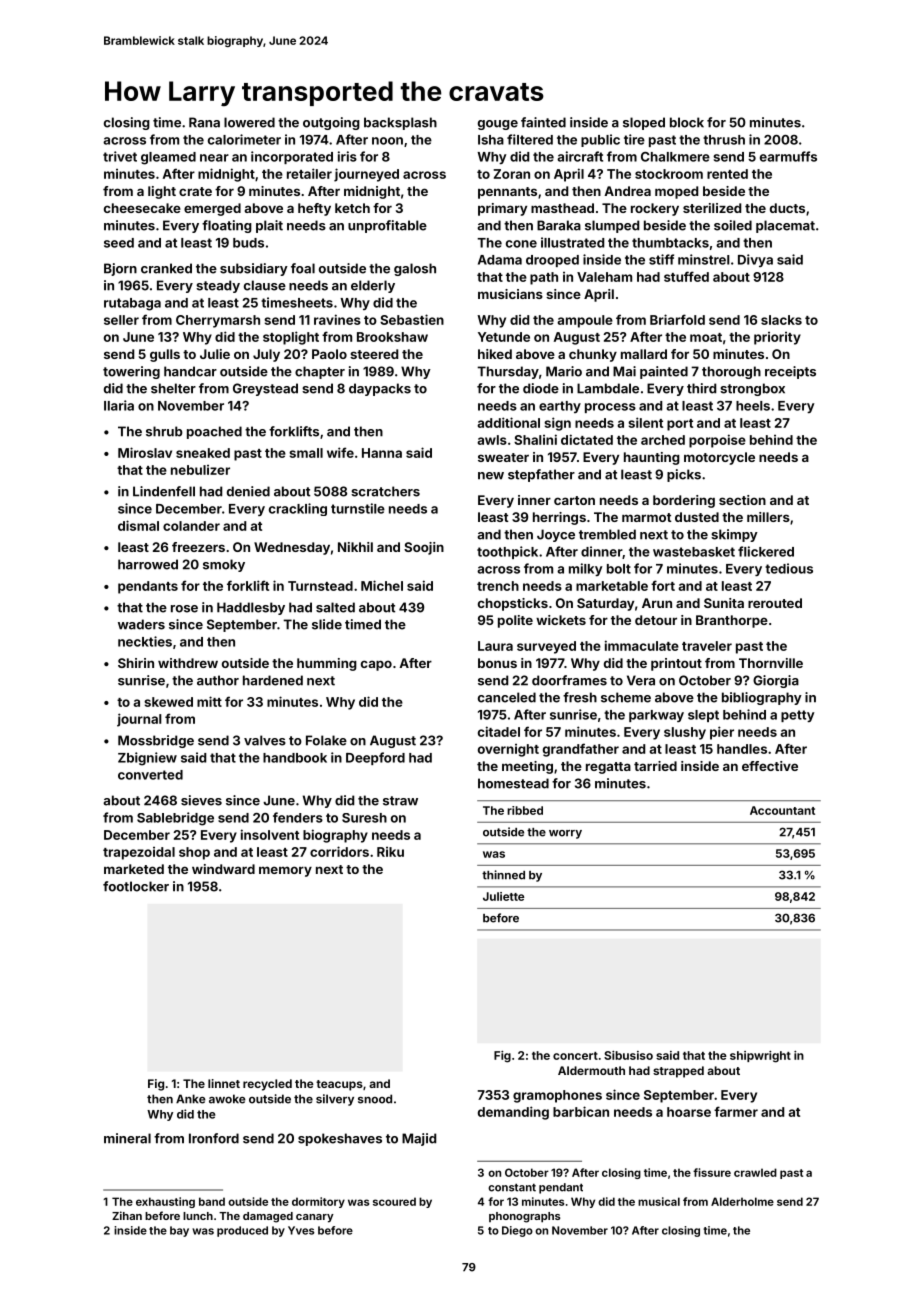  Describe the element at coordinates (782, 810) in the image. I see `Accountant` at that location.
